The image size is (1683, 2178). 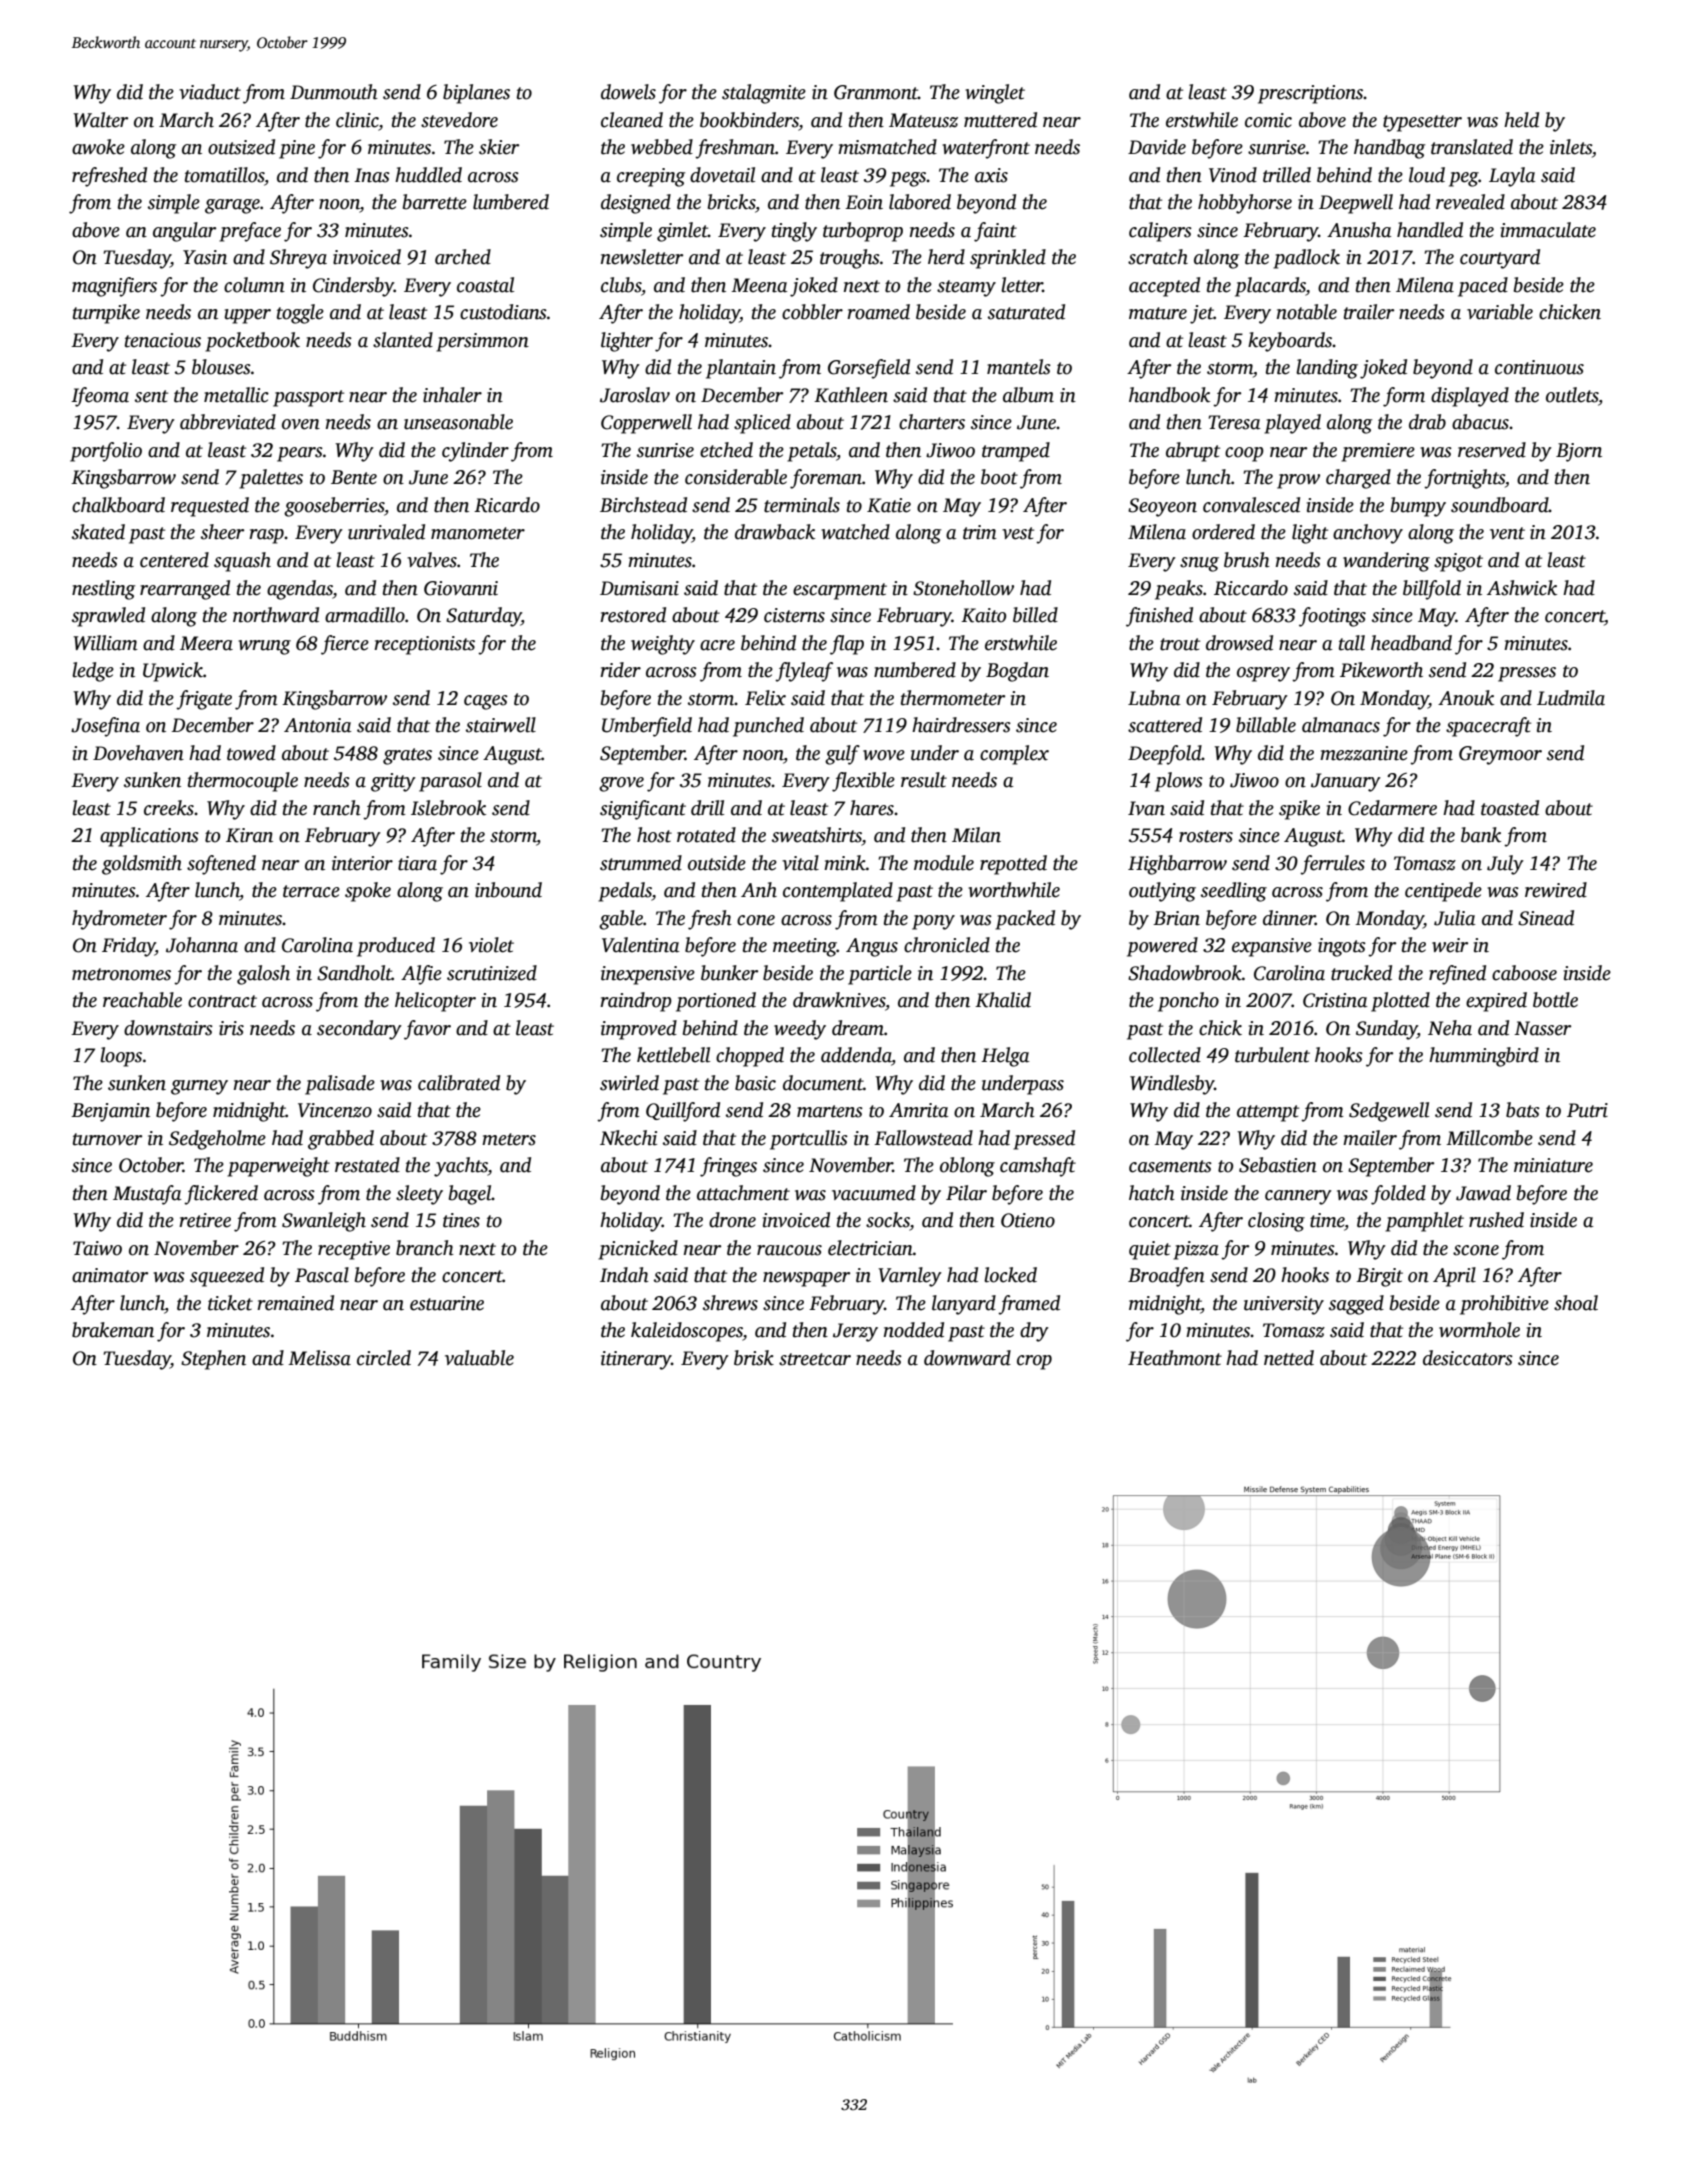 What do you see at coordinates (847, 645) in the document?
I see `flap` at bounding box center [847, 645].
